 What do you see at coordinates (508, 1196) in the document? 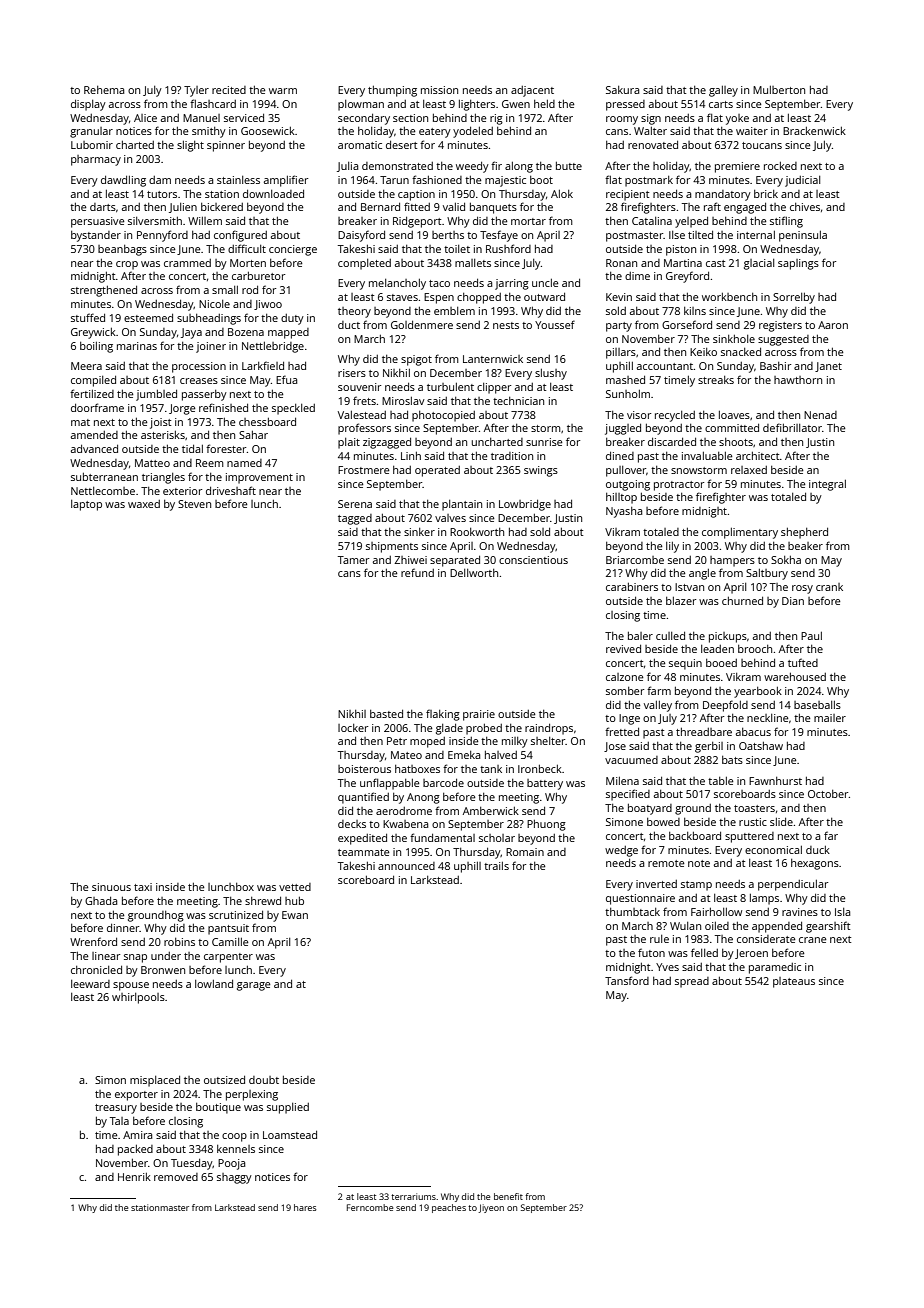
I see `benefit` at bounding box center [508, 1196].
